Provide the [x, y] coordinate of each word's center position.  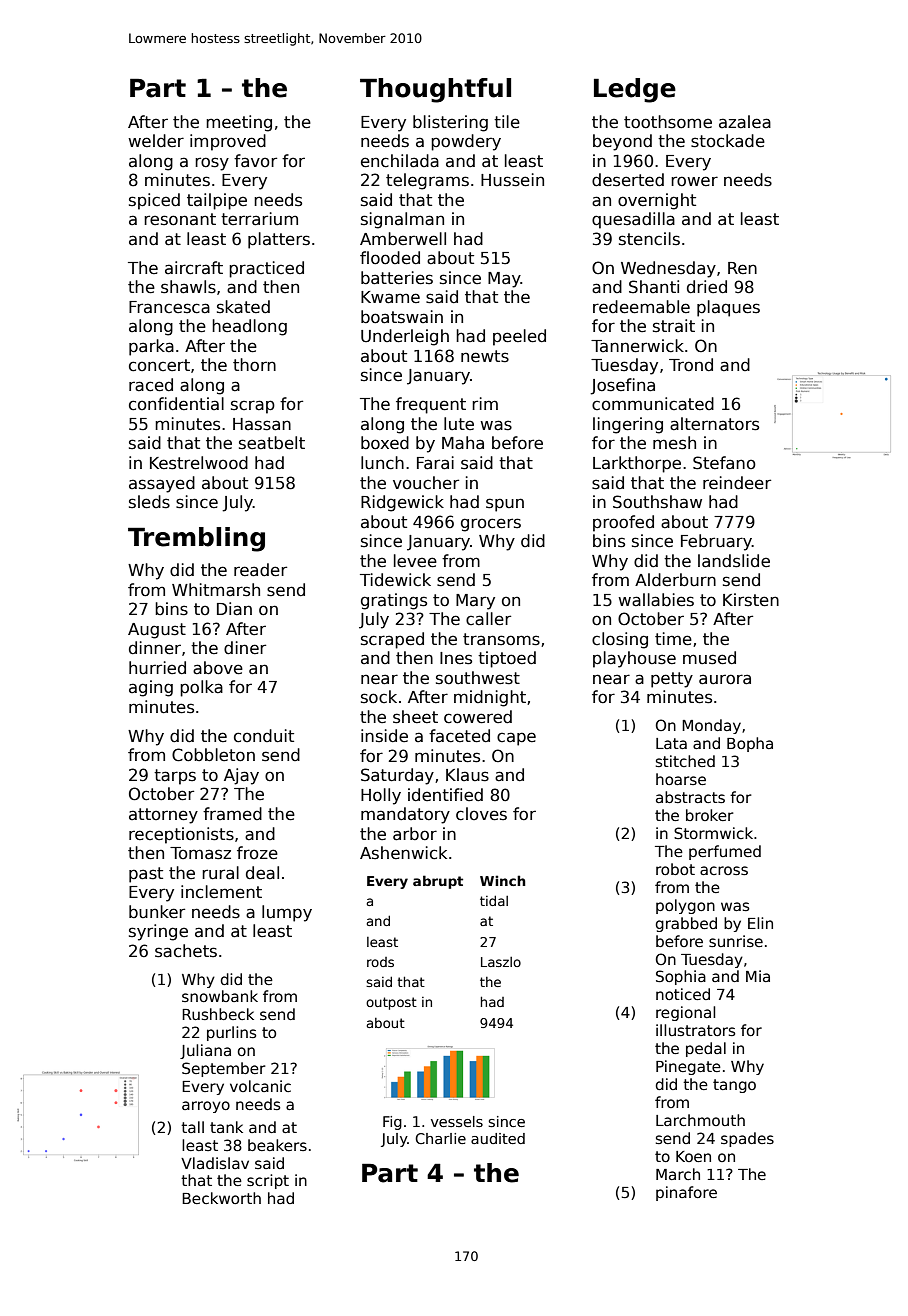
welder [156, 141]
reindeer [737, 483]
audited [498, 1138]
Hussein [512, 180]
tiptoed [507, 659]
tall [192, 1127]
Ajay [241, 776]
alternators [714, 424]
